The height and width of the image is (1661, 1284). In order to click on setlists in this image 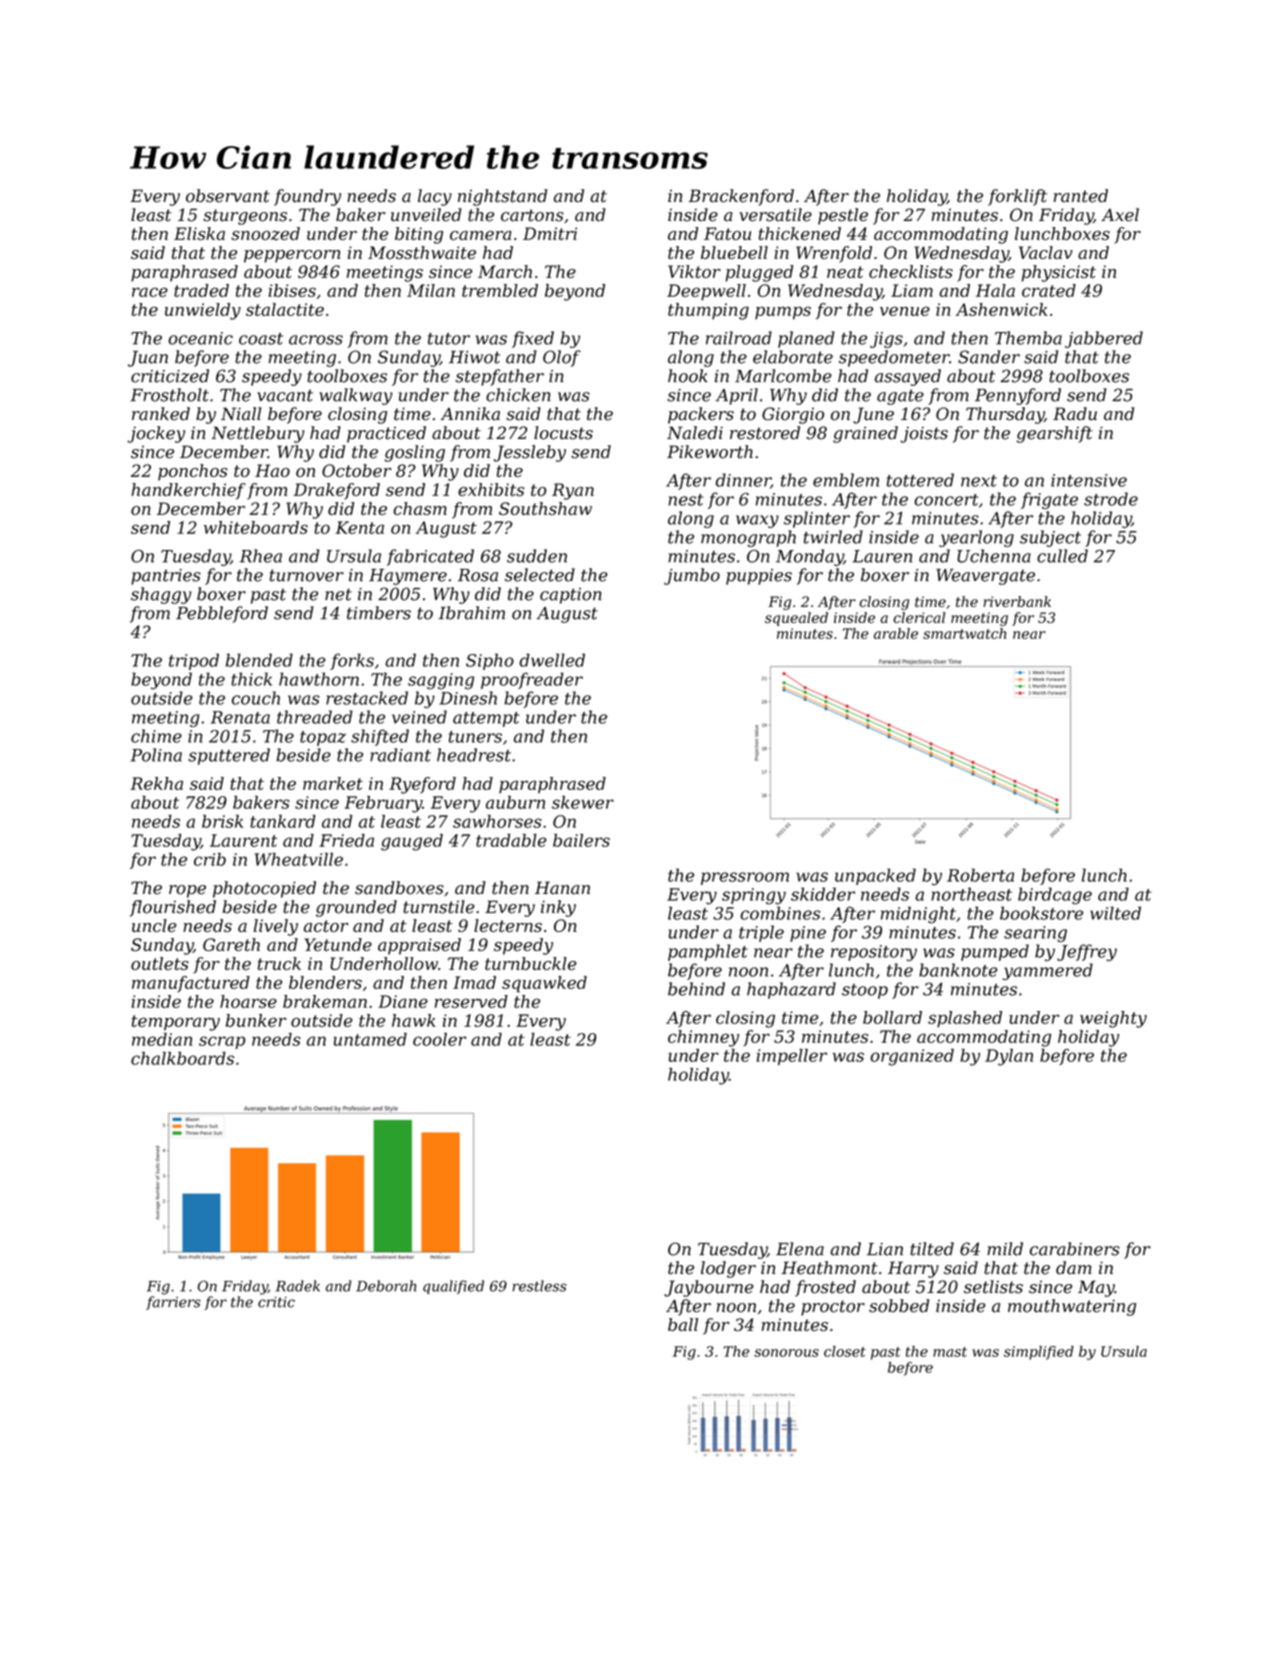, I will do `click(993, 1287)`.
